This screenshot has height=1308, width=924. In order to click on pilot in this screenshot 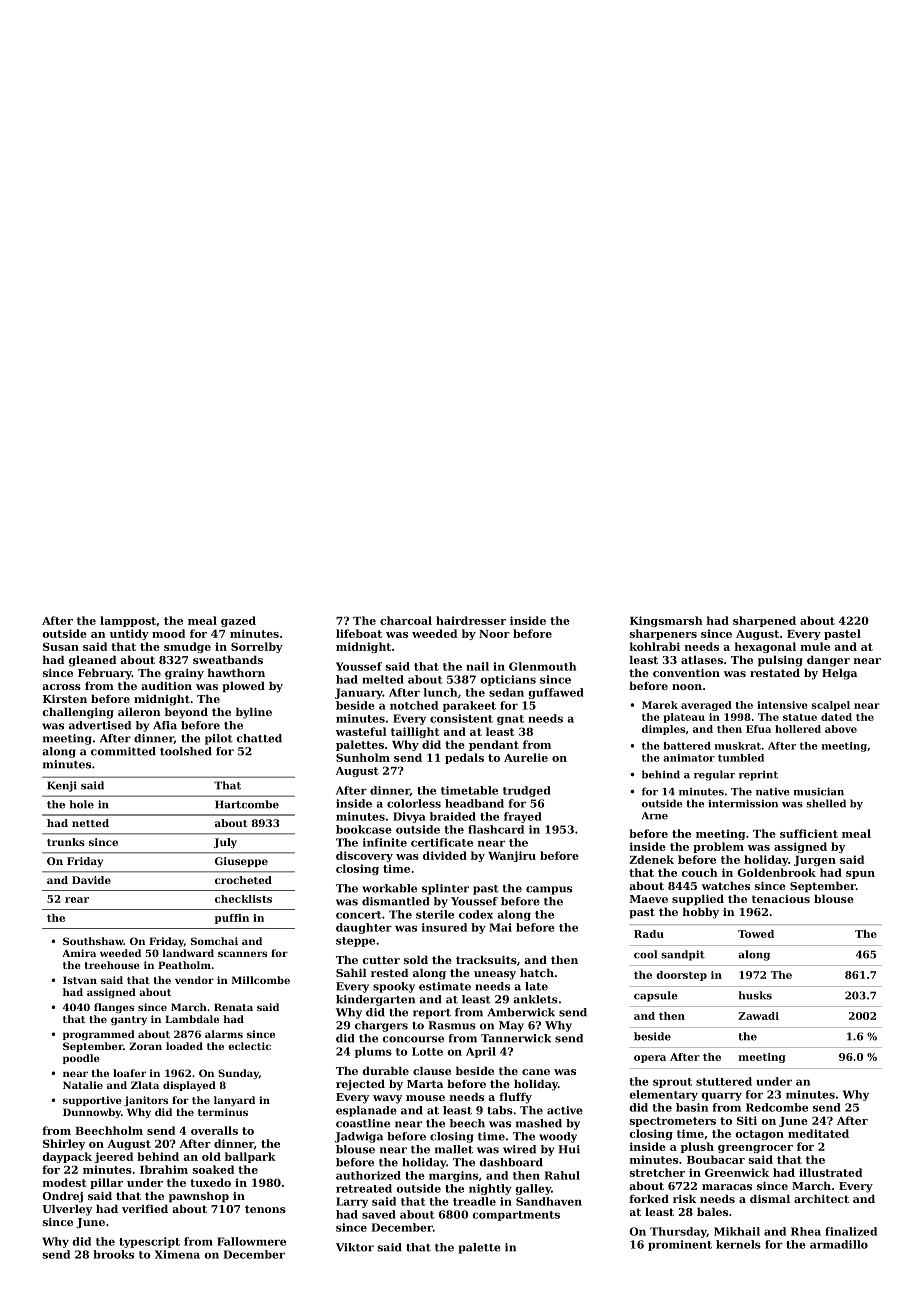, I will do `click(219, 739)`.
